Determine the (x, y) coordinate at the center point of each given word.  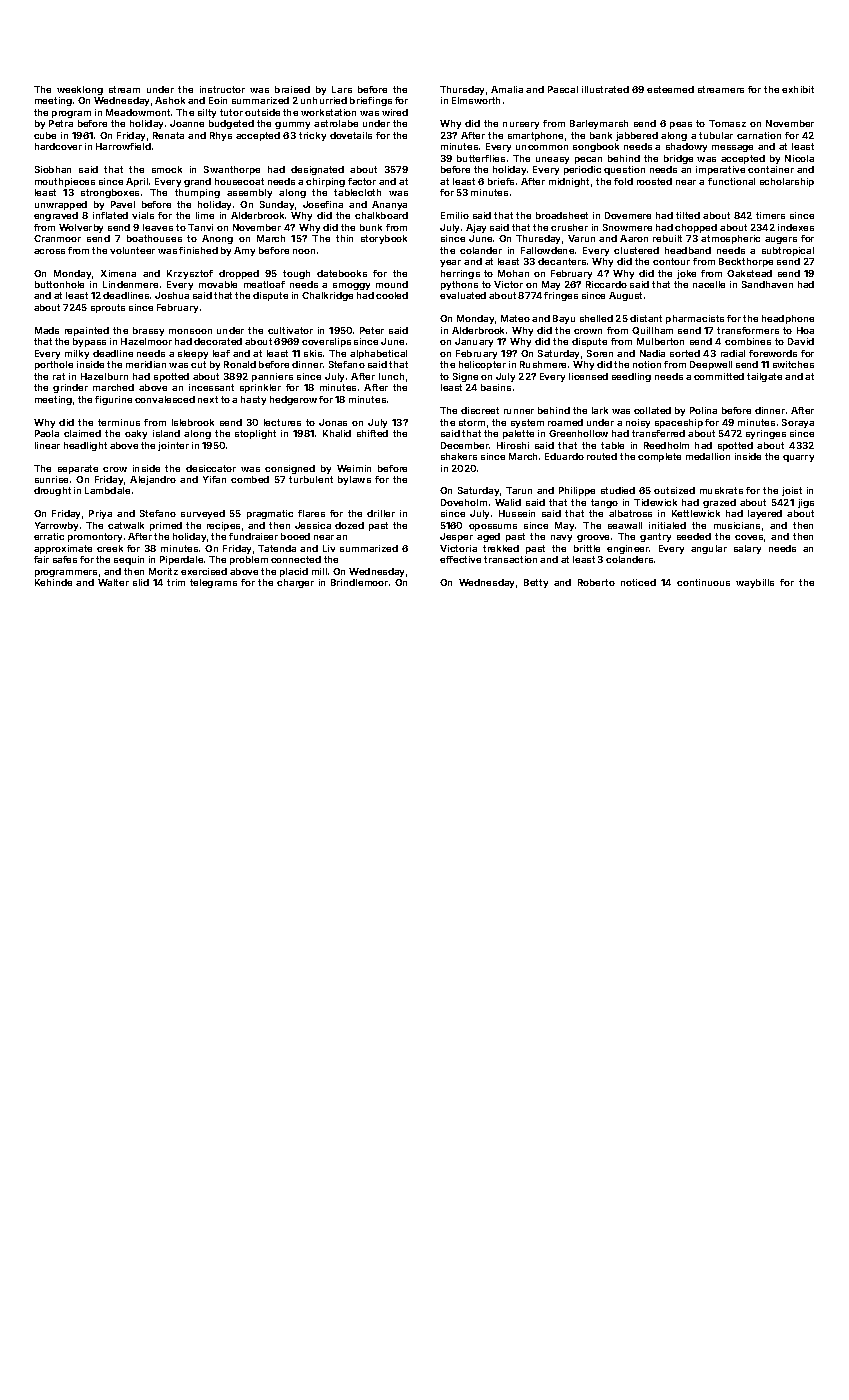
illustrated (605, 89)
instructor (222, 89)
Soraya (798, 423)
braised (292, 89)
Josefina (323, 204)
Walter (113, 582)
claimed (82, 433)
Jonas (333, 422)
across (49, 251)
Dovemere (628, 215)
